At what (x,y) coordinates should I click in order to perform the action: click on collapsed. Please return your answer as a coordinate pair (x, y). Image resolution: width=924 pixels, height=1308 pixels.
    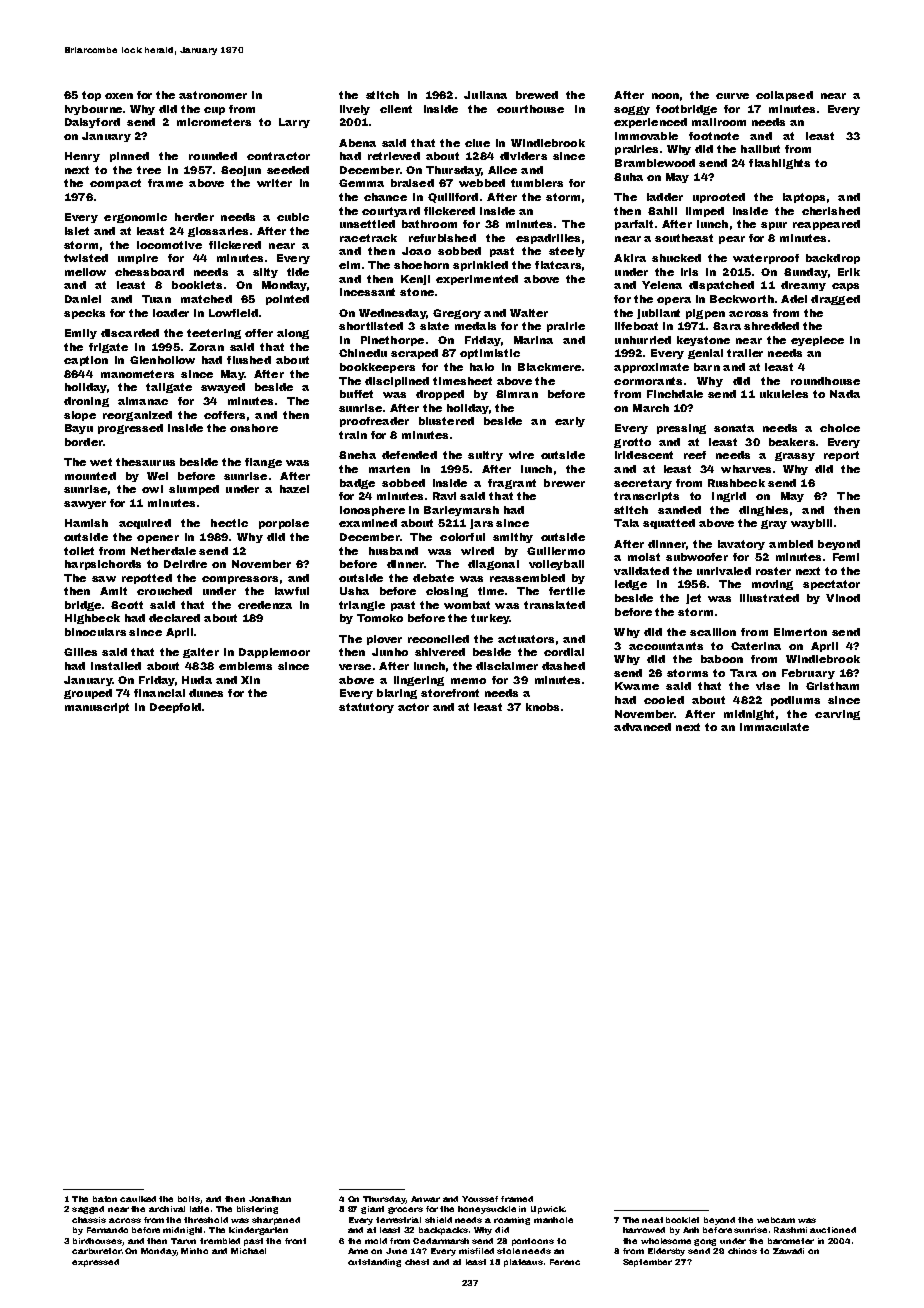
    Looking at the image, I should click on (784, 96).
